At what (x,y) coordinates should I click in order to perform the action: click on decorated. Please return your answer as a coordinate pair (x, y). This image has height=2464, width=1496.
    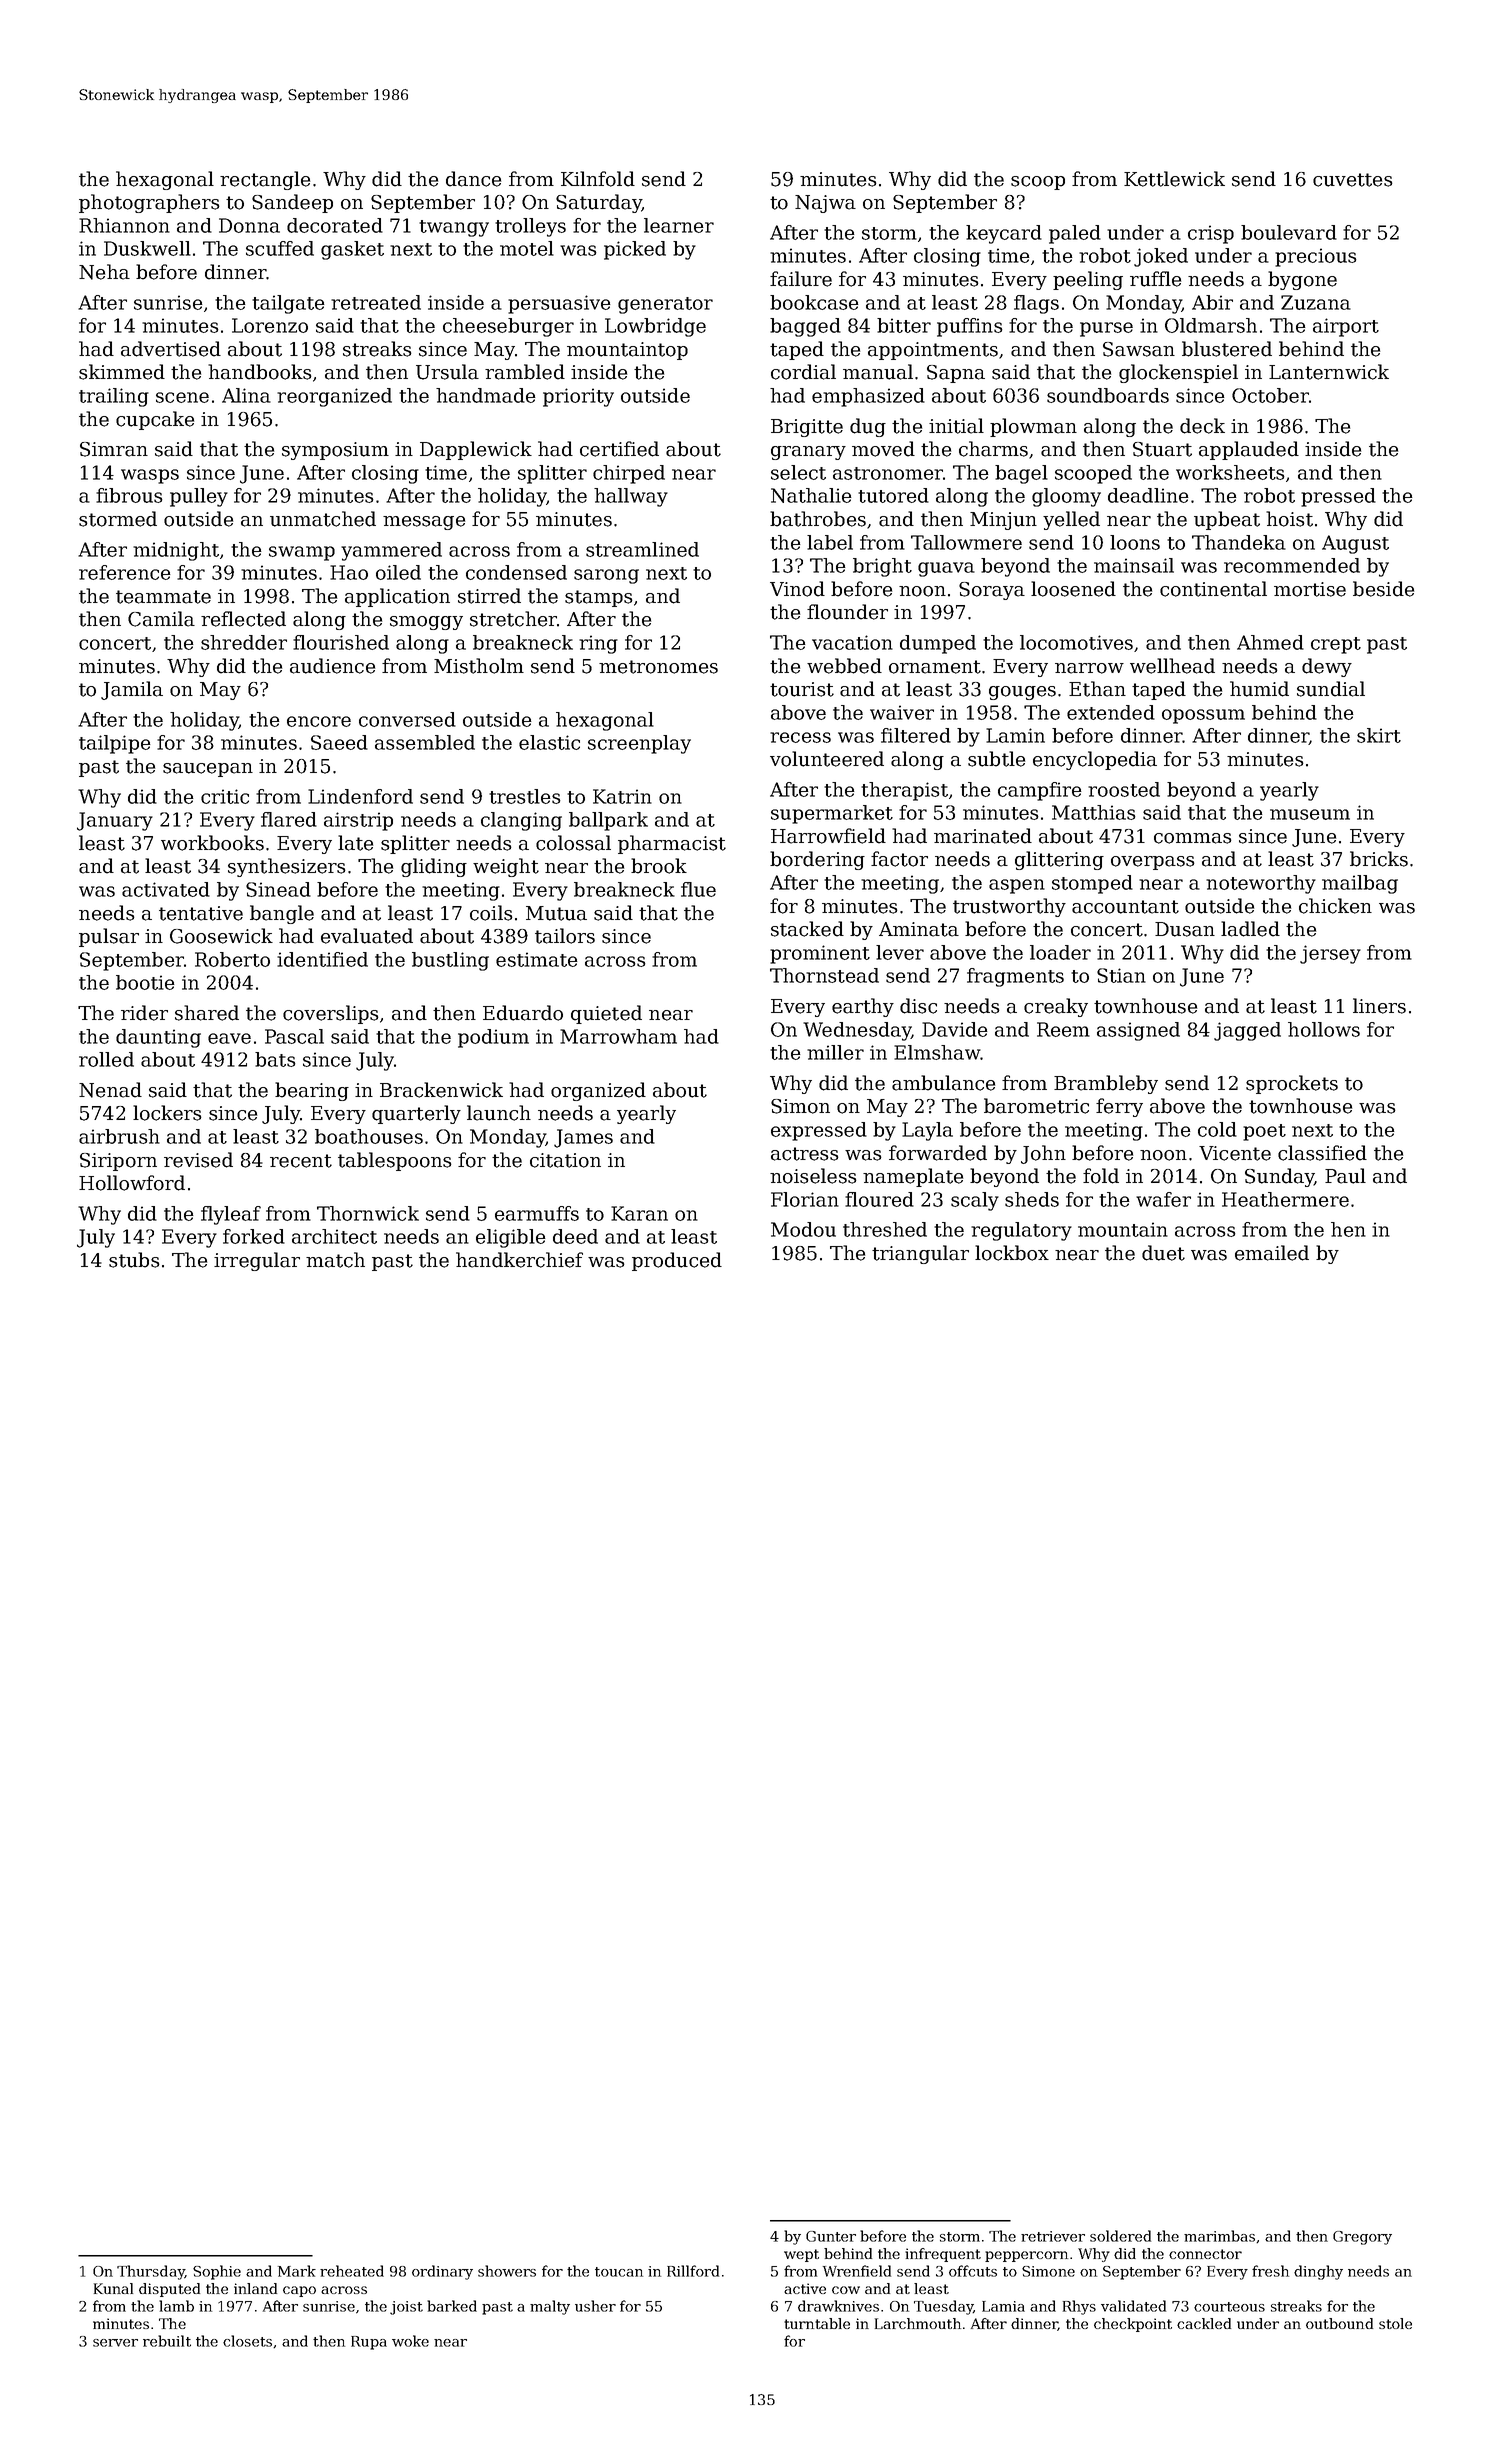
    Looking at the image, I should click on (335, 225).
